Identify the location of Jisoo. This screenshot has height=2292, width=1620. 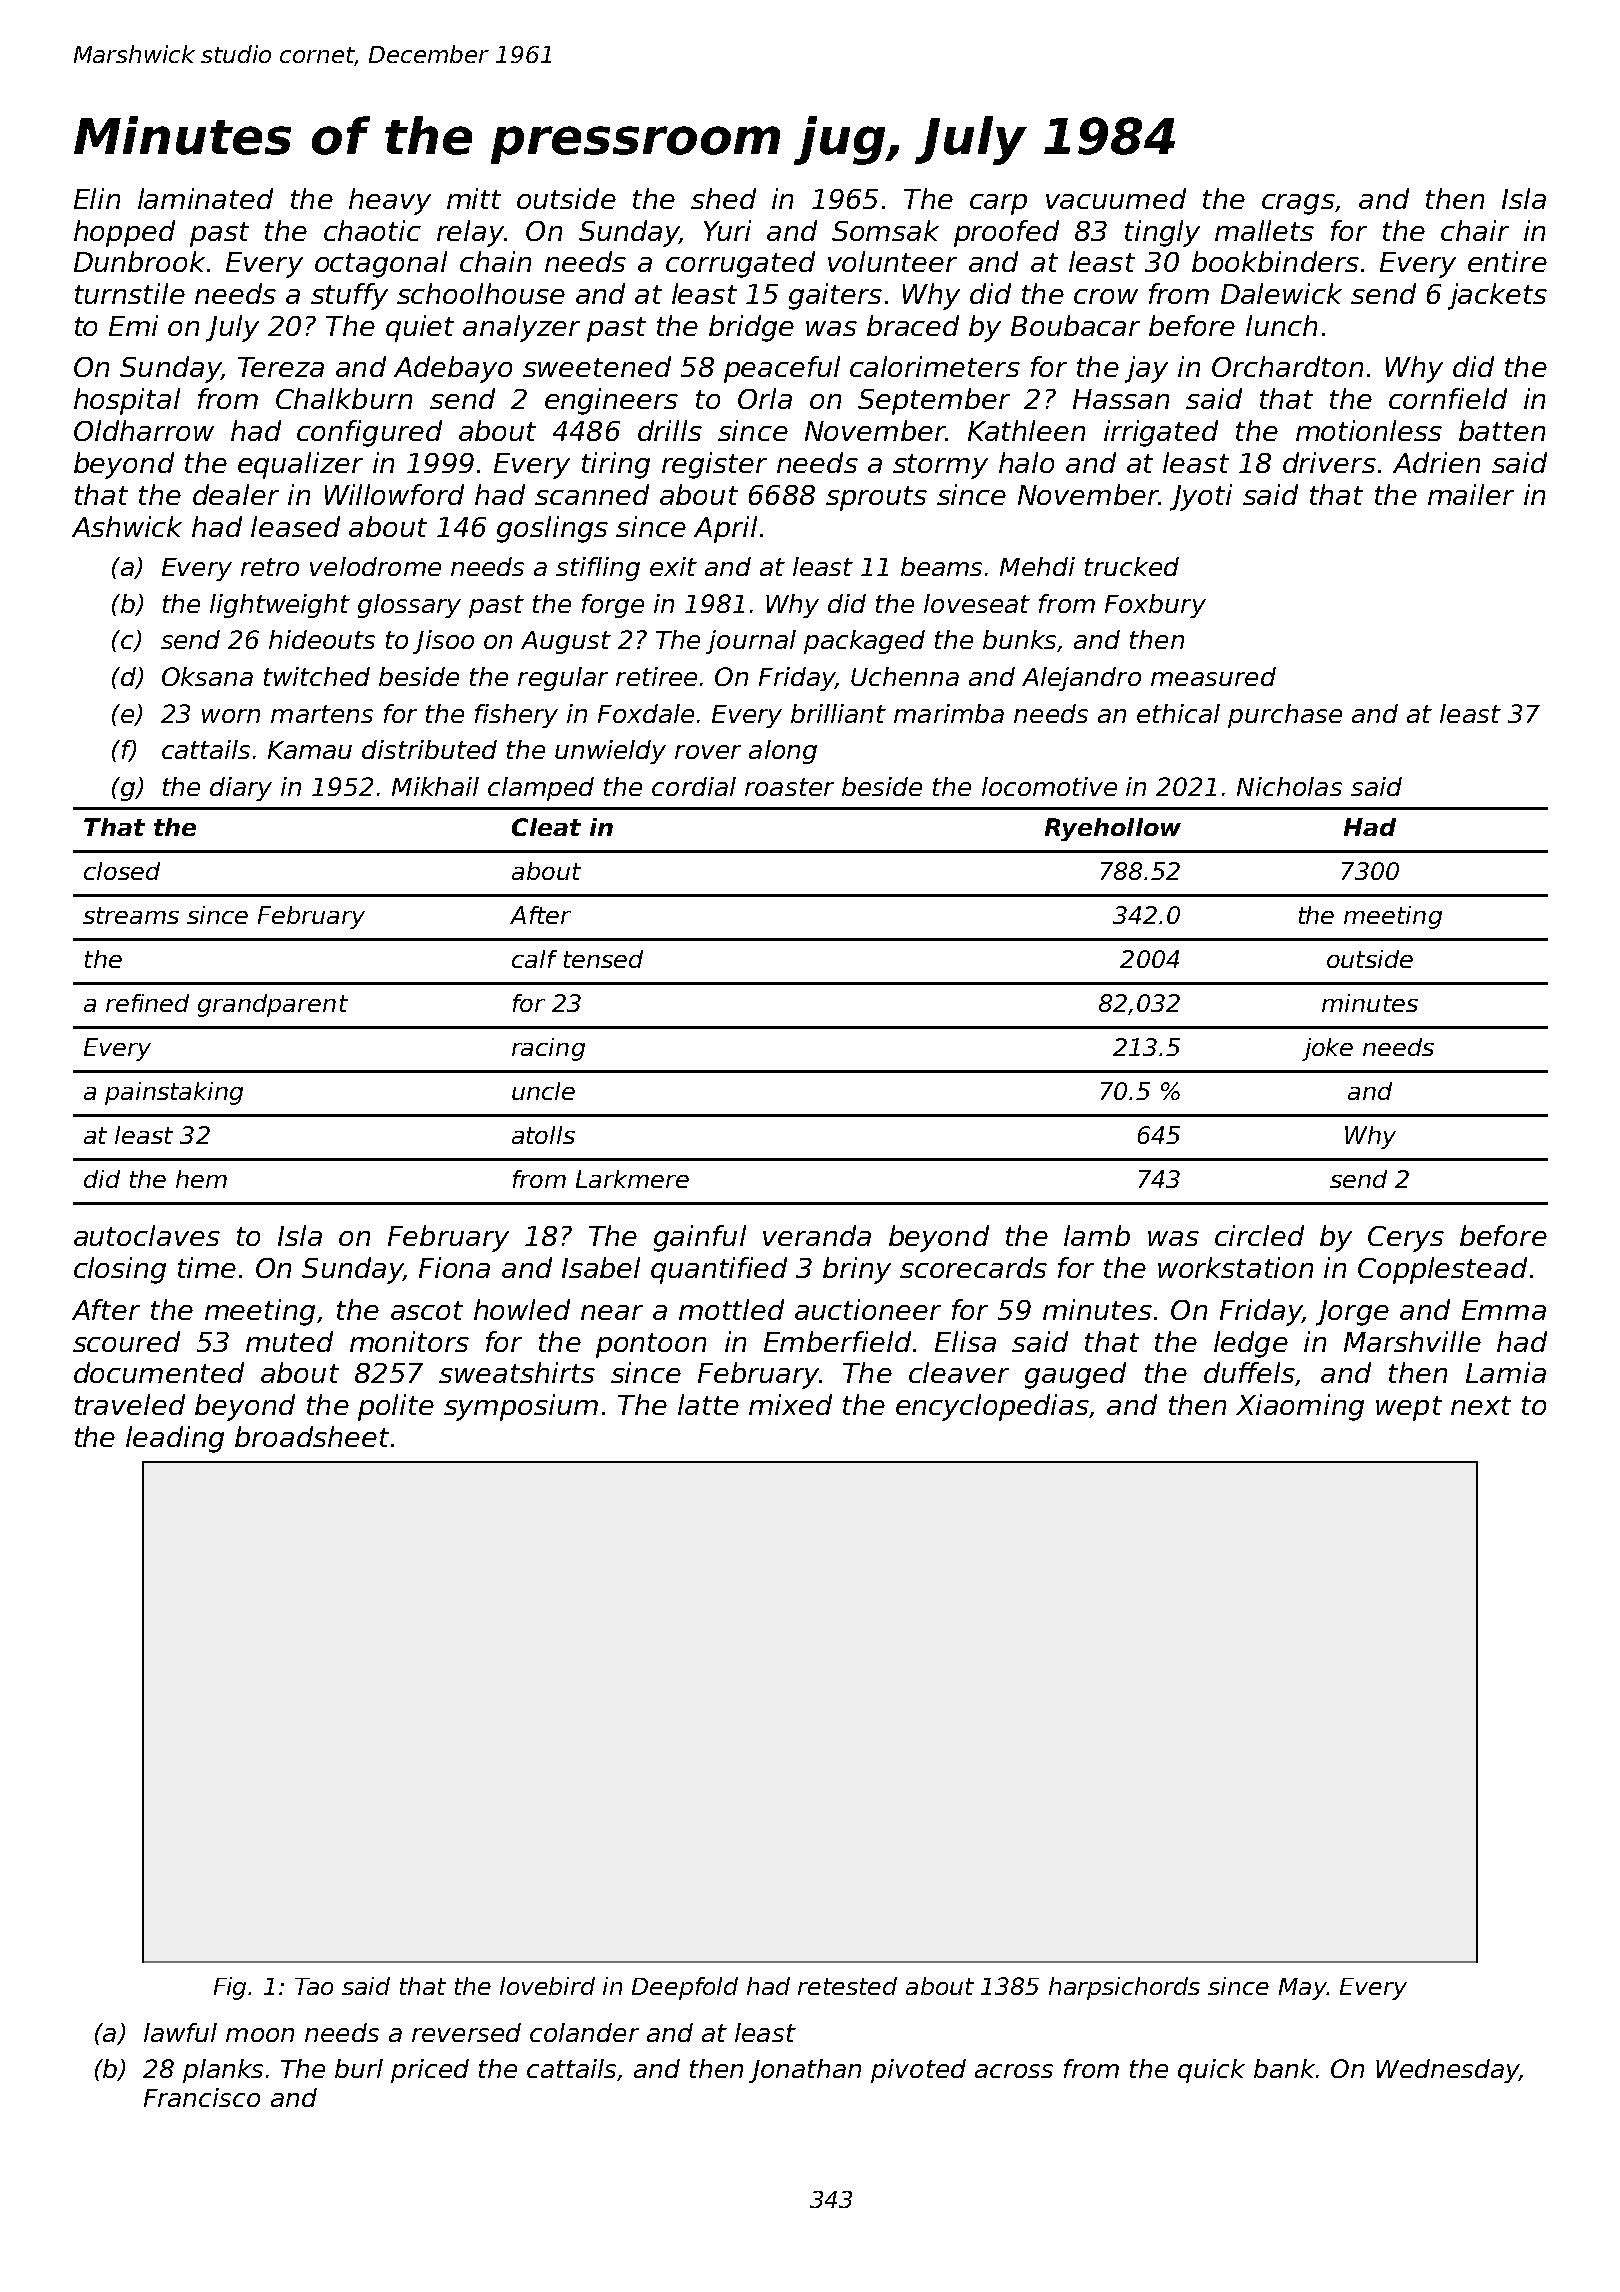
(443, 642).
